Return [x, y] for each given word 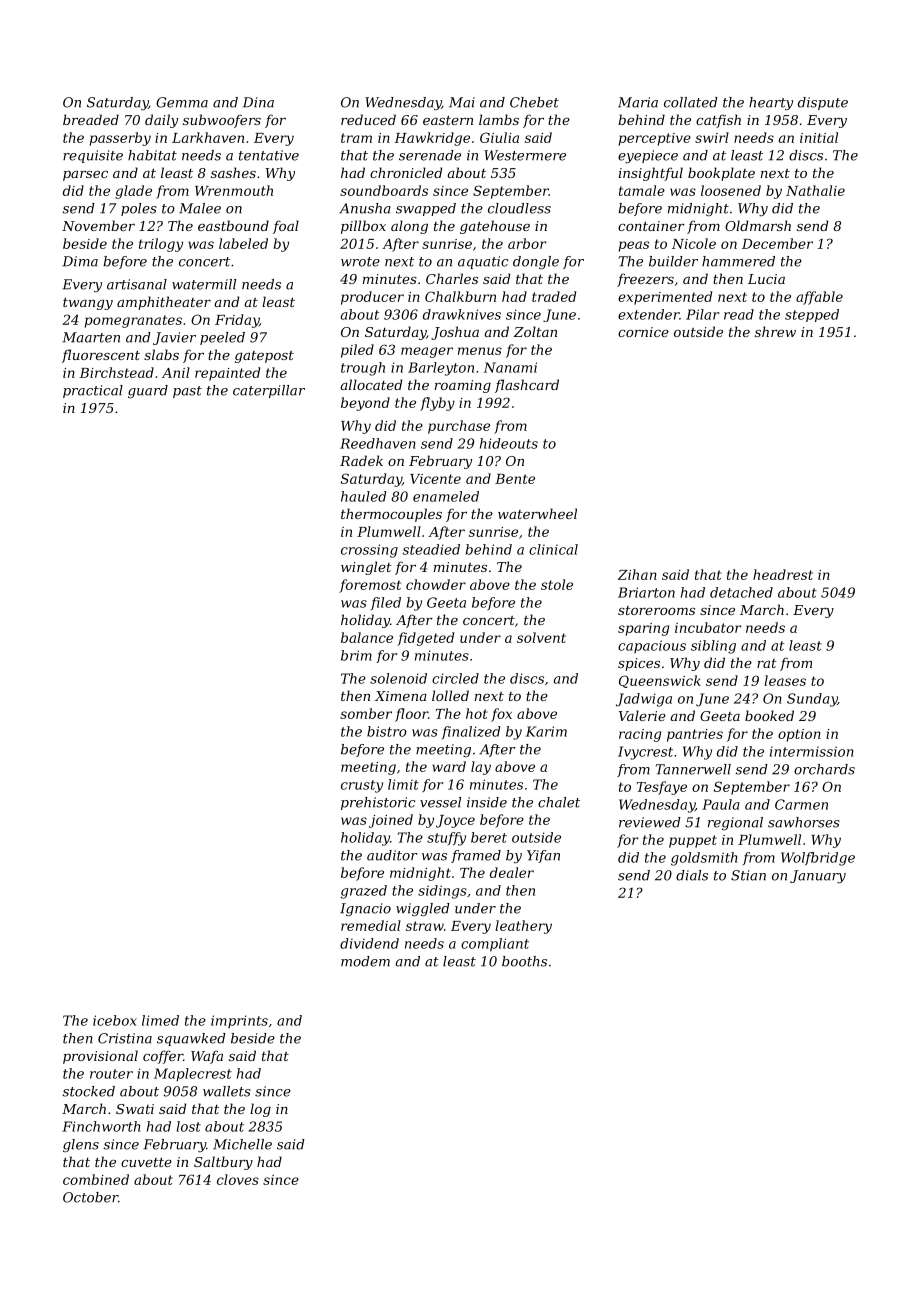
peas [634, 246]
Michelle [242, 1144]
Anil [176, 372]
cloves [238, 1179]
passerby [120, 139]
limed [160, 1020]
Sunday [812, 700]
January [818, 876]
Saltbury [223, 1163]
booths [524, 961]
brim [356, 655]
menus [480, 351]
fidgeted [425, 639]
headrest [783, 574]
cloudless [519, 208]
